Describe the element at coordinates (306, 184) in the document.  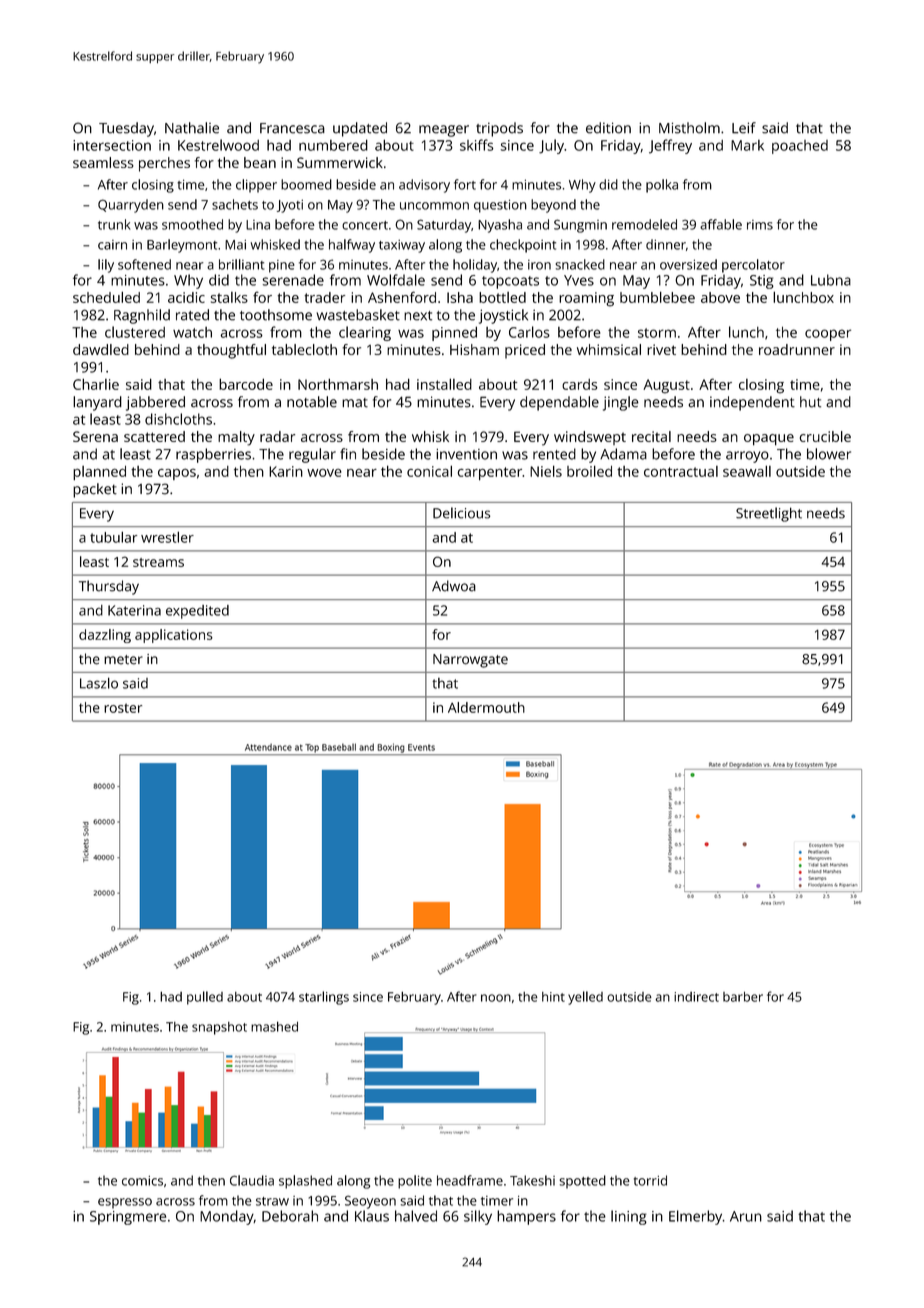
I see `boomed` at that location.
